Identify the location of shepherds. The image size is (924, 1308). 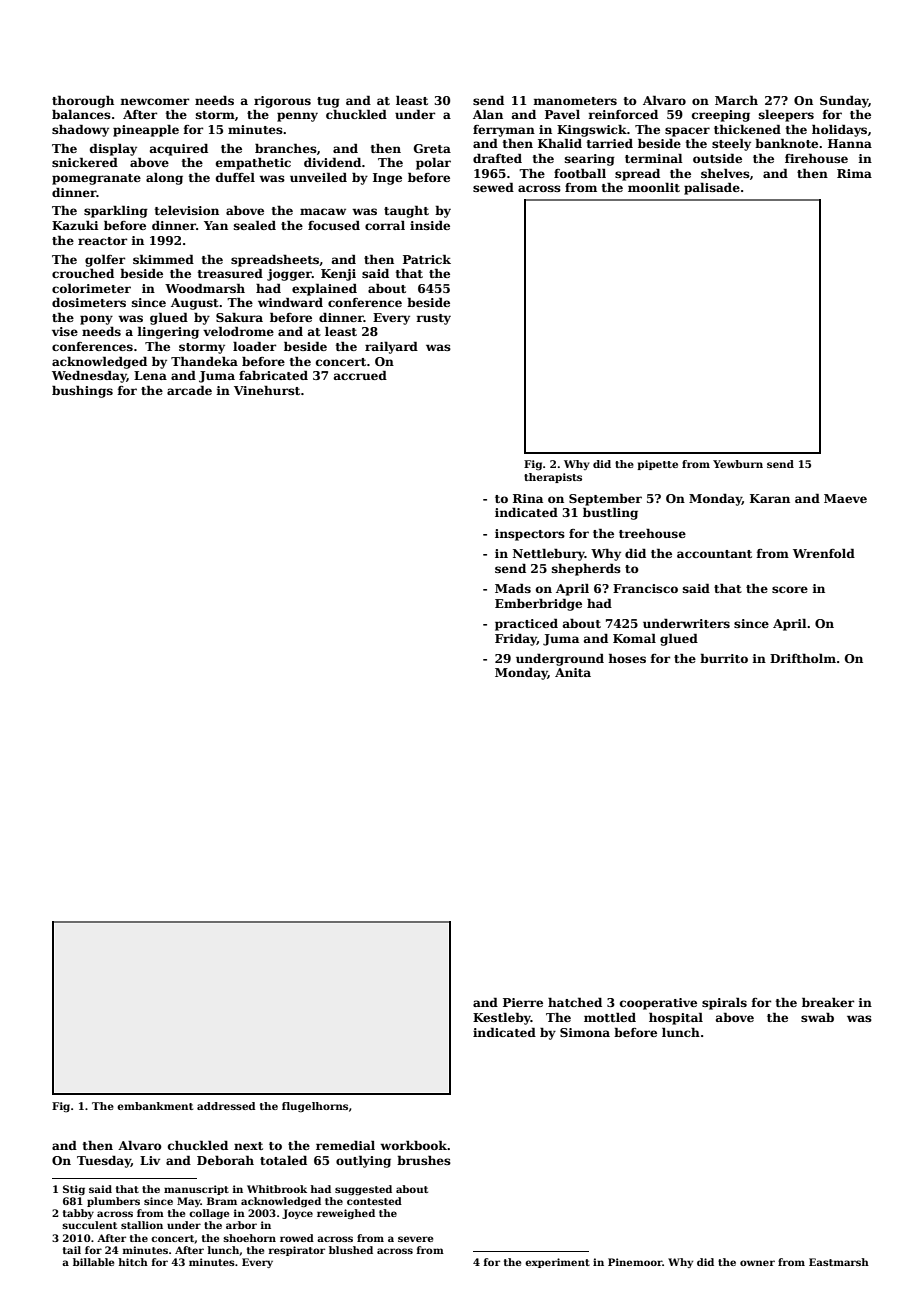
(586, 569).
